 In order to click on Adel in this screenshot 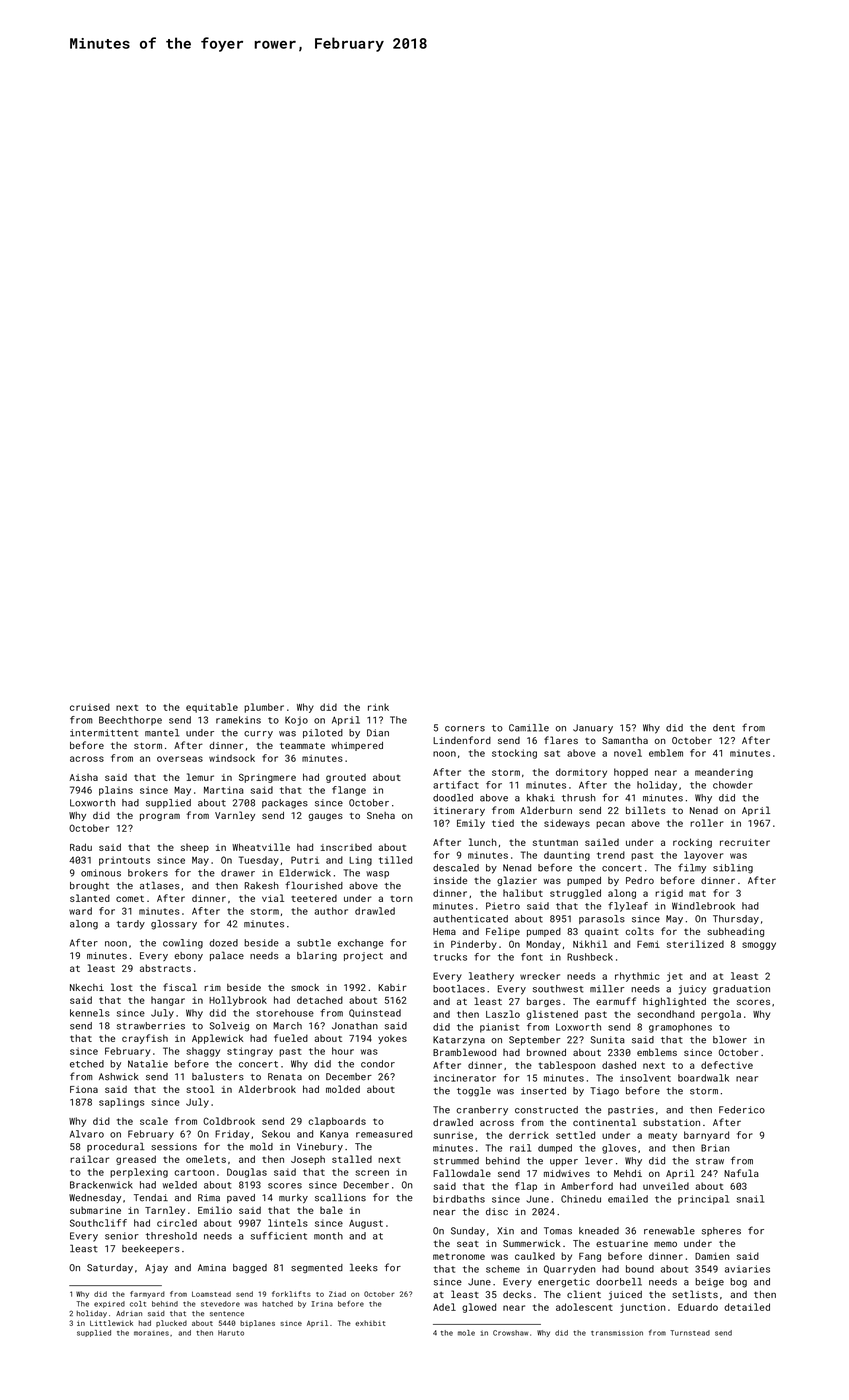, I will do `click(444, 1307)`.
